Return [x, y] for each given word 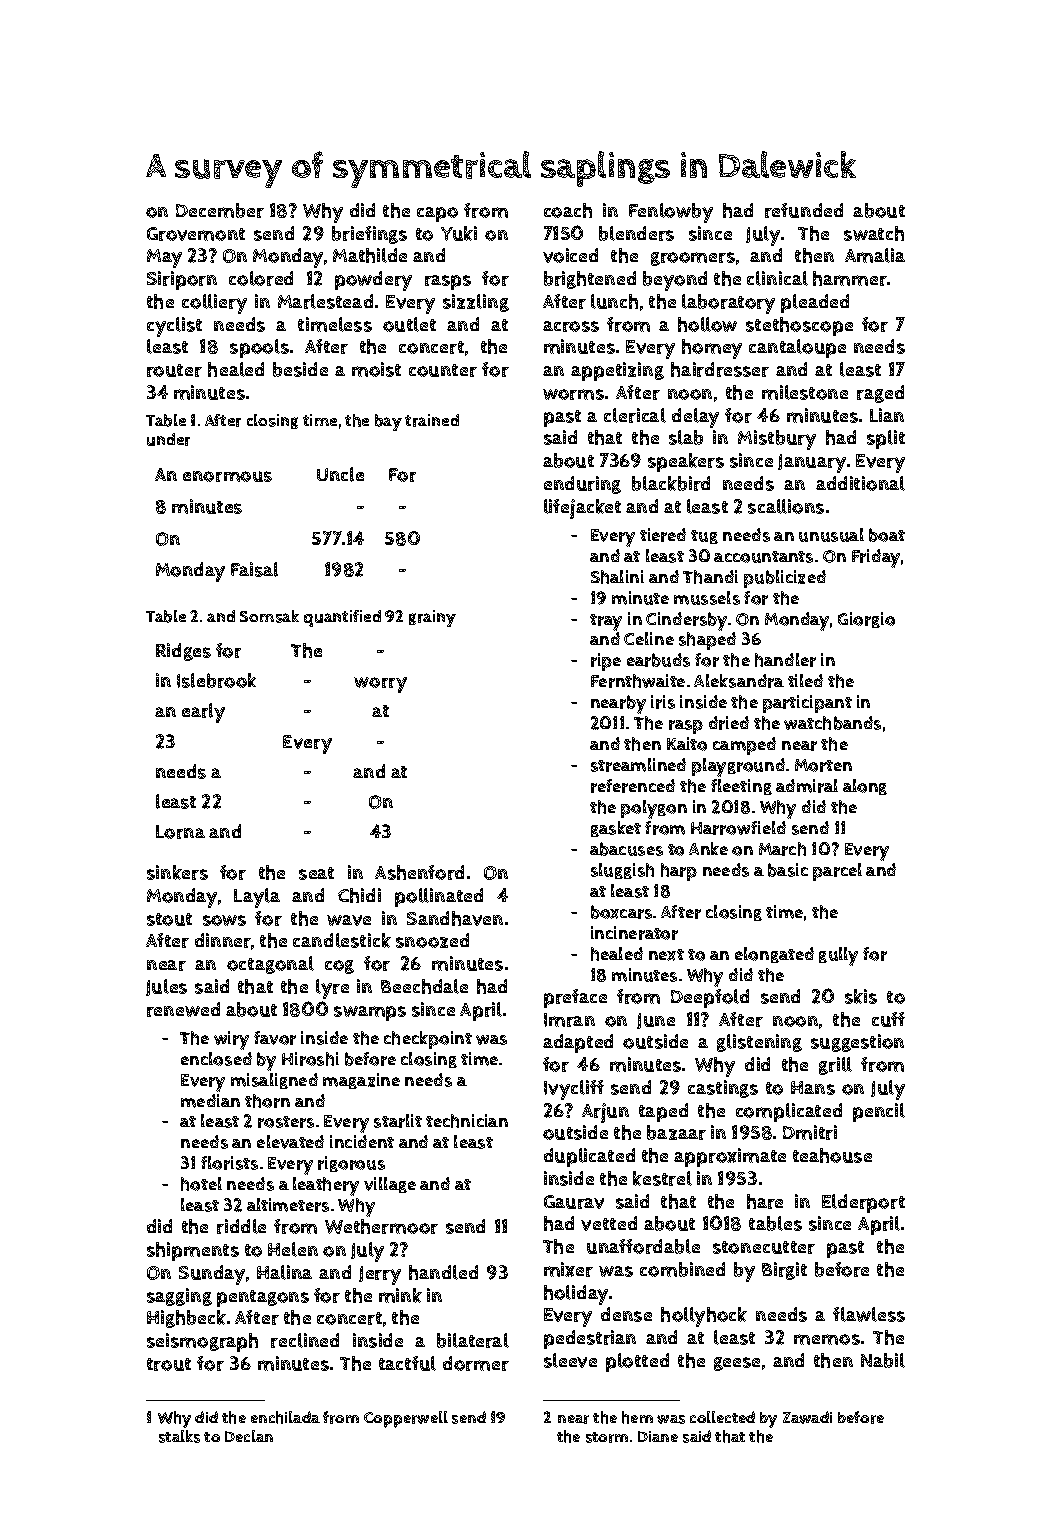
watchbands [832, 723]
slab [686, 437]
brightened [590, 280]
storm [607, 1437]
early [203, 713]
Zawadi [807, 1417]
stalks [179, 1436]
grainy [432, 618]
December [220, 210]
